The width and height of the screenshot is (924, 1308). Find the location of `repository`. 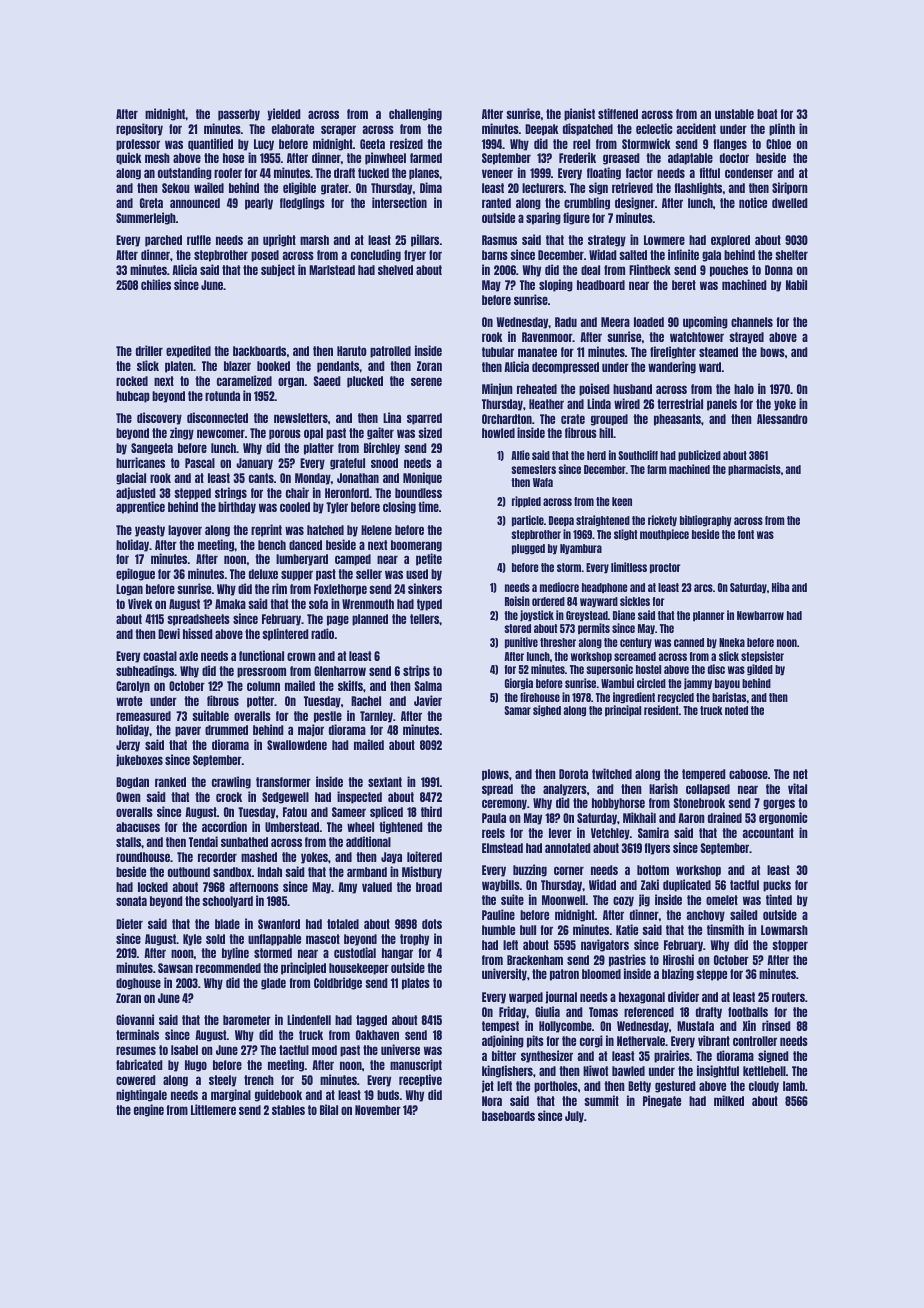

repository is located at coordinates (139, 129).
